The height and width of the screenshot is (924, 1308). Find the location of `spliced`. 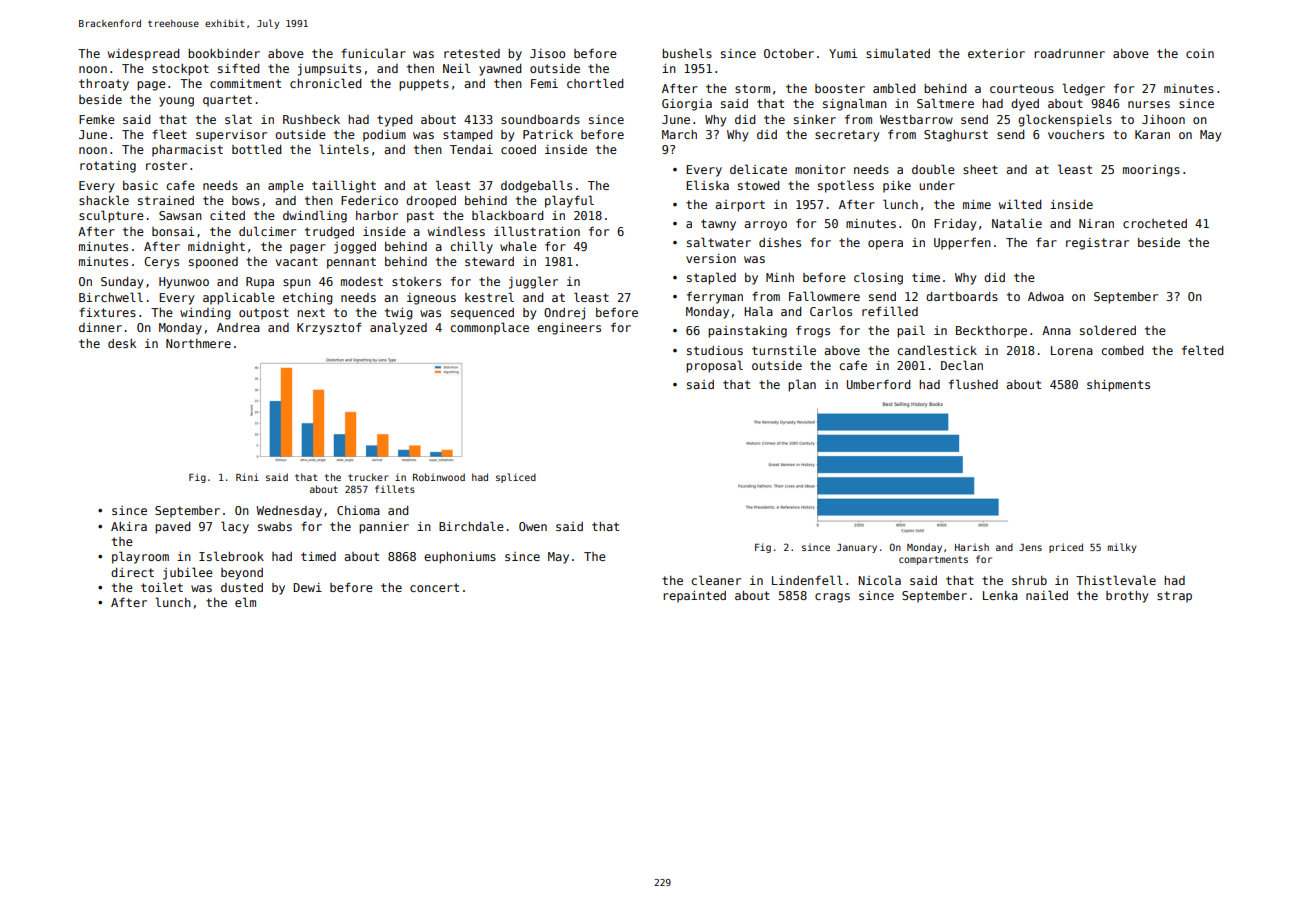

spliced is located at coordinates (516, 478).
